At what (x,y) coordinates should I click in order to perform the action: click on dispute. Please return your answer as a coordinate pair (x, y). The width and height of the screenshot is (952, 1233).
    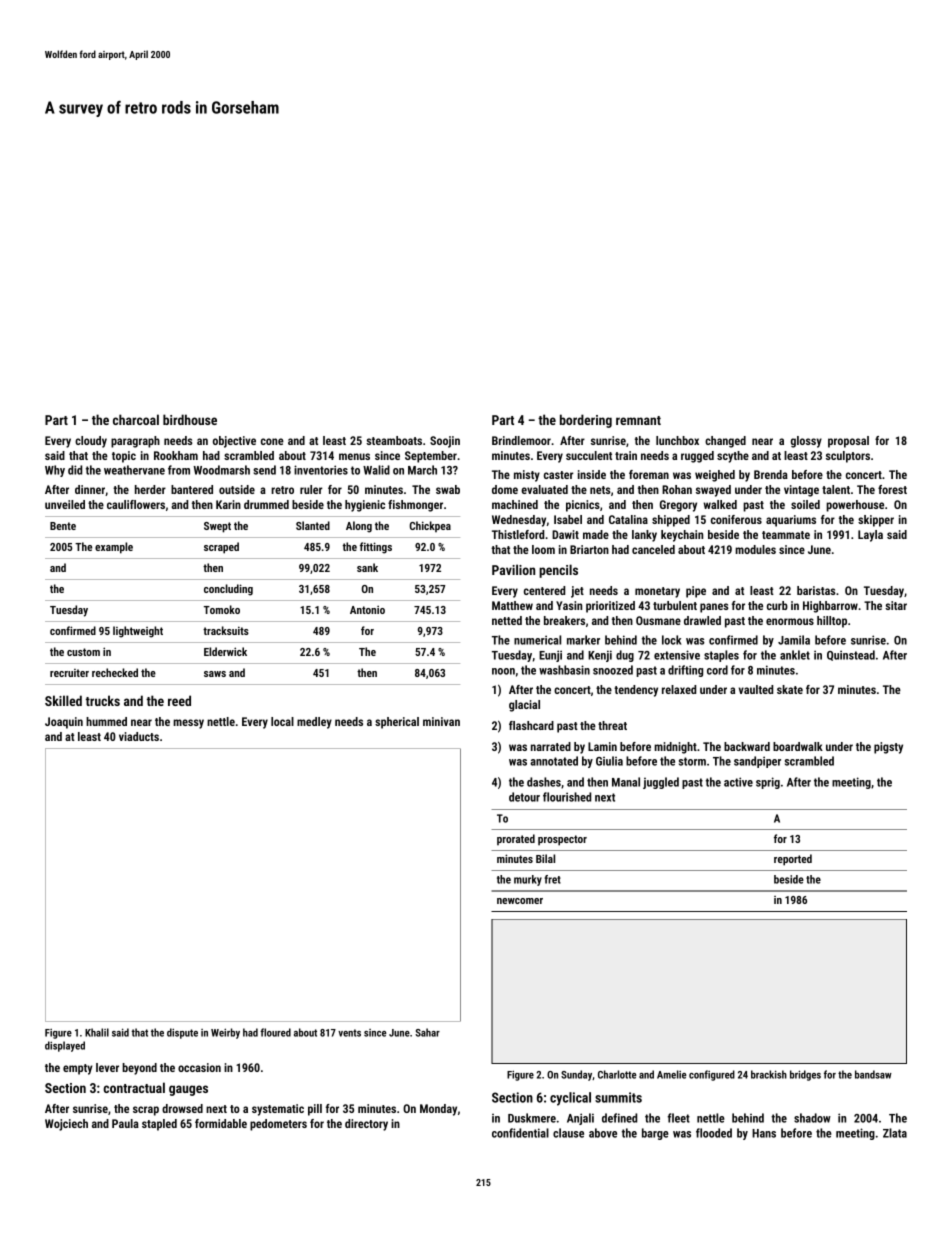
    Looking at the image, I should click on (182, 1033).
